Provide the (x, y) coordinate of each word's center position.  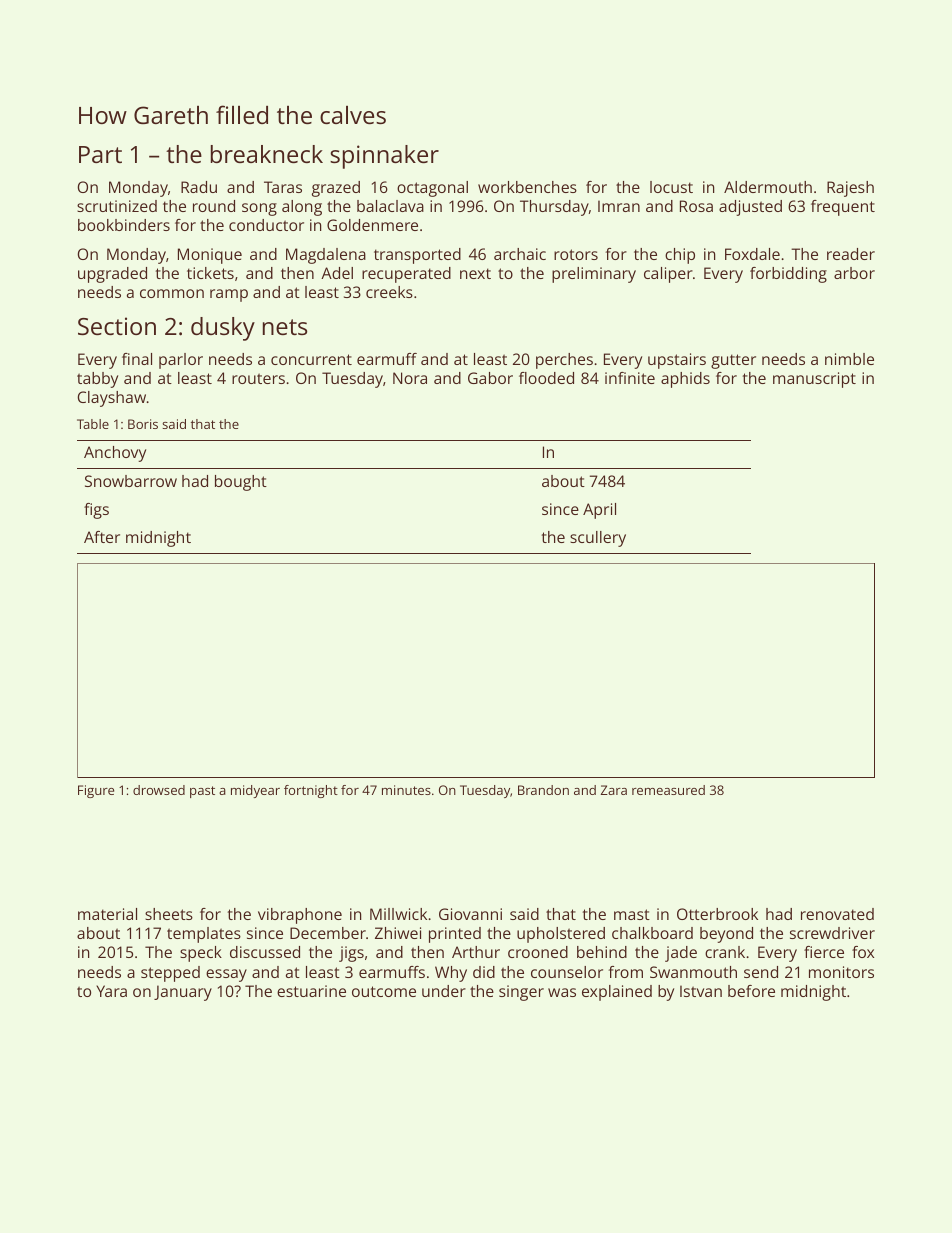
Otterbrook (717, 914)
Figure (96, 791)
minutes (406, 790)
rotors (576, 254)
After (102, 537)
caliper (668, 275)
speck (201, 954)
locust (671, 187)
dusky (223, 329)
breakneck (267, 154)
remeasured (668, 790)
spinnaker (384, 157)
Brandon (543, 790)
